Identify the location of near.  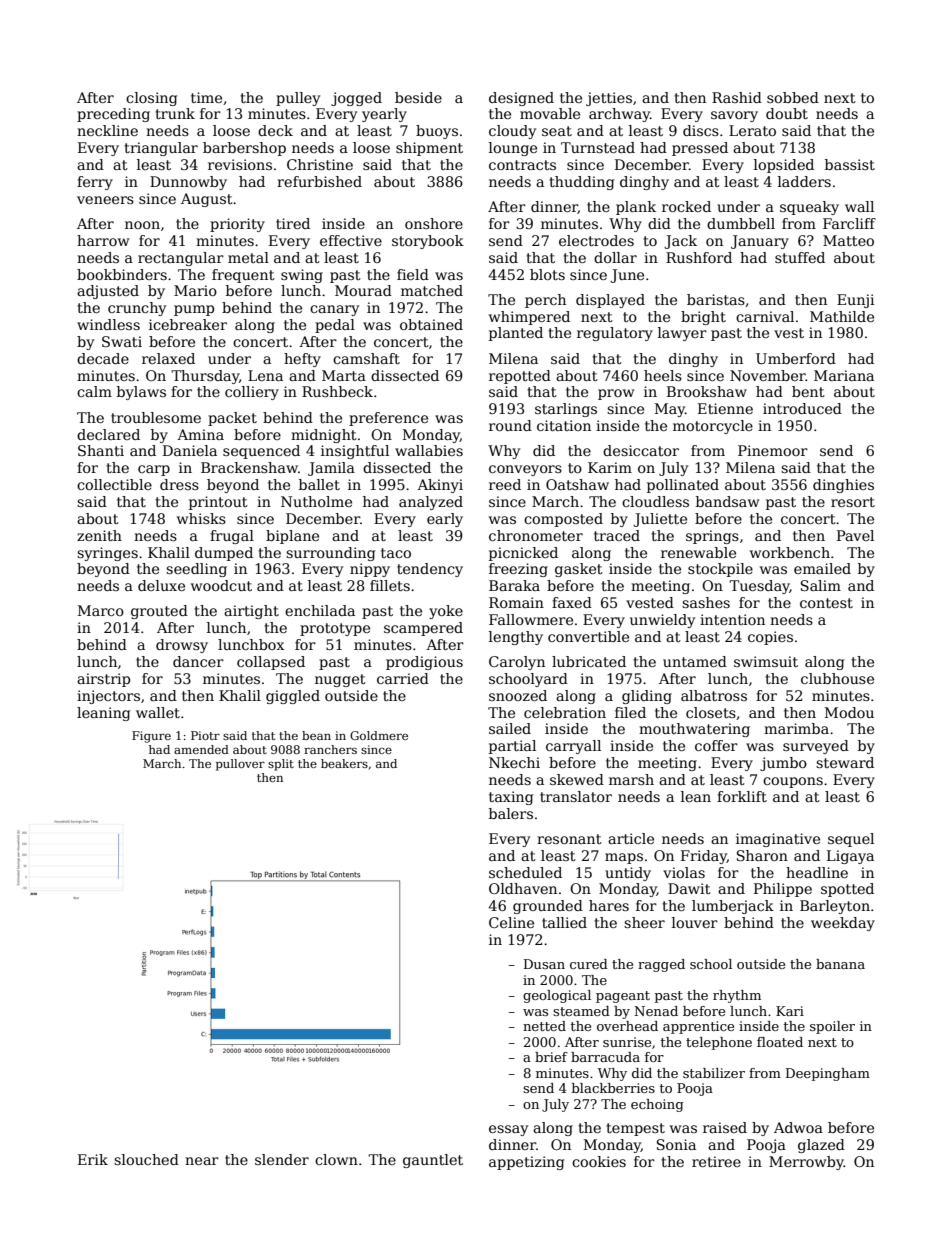
(202, 1161).
